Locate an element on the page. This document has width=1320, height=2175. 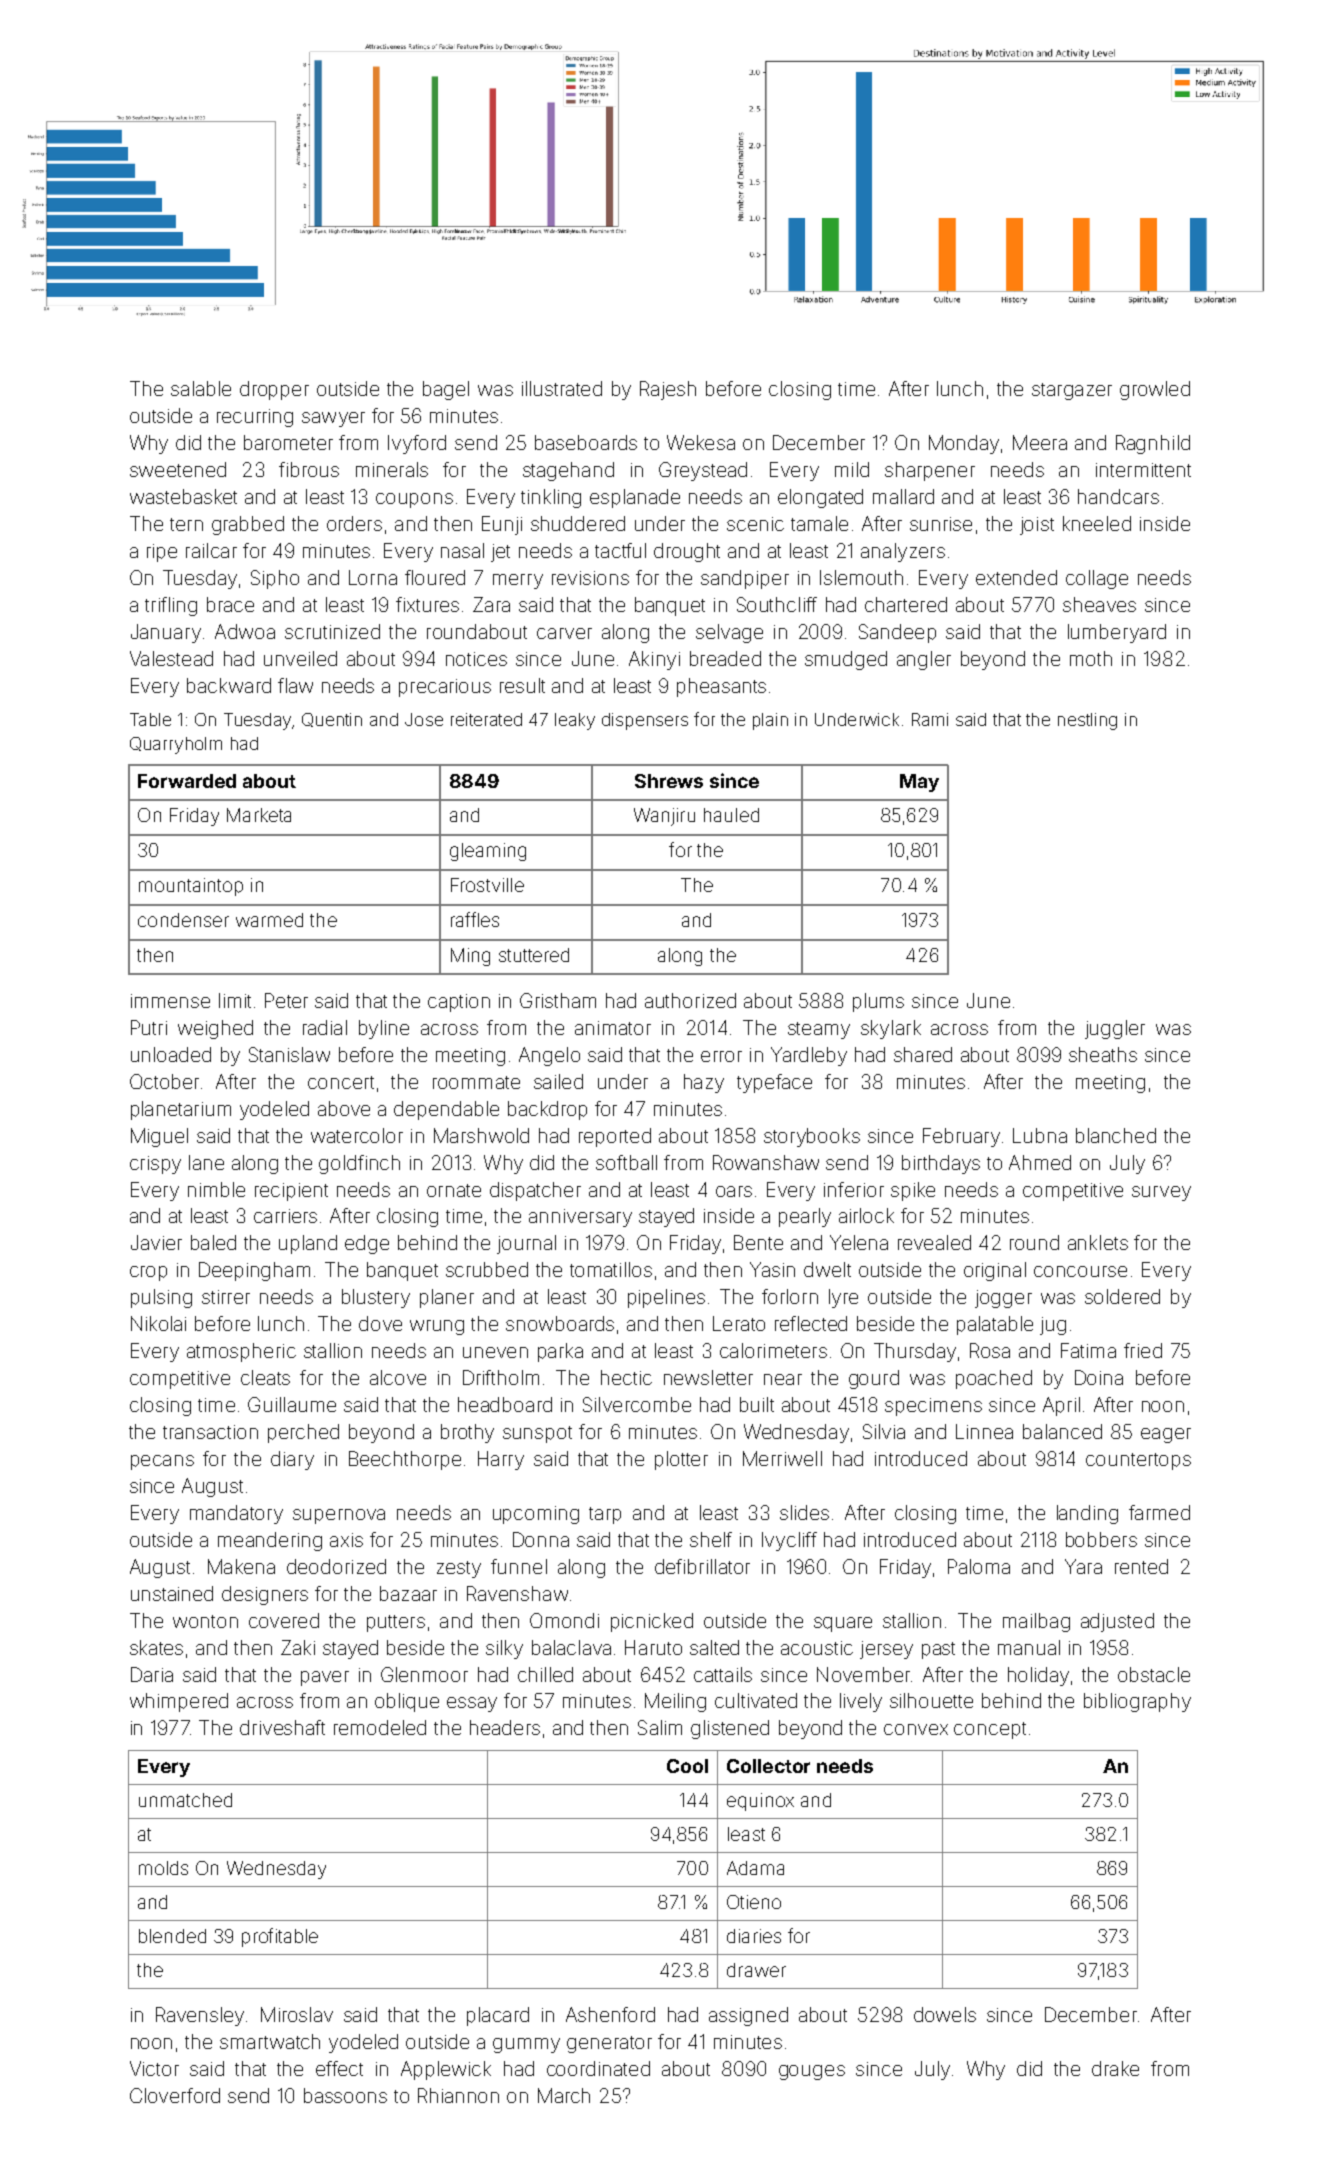
blended is located at coordinates (172, 1936).
